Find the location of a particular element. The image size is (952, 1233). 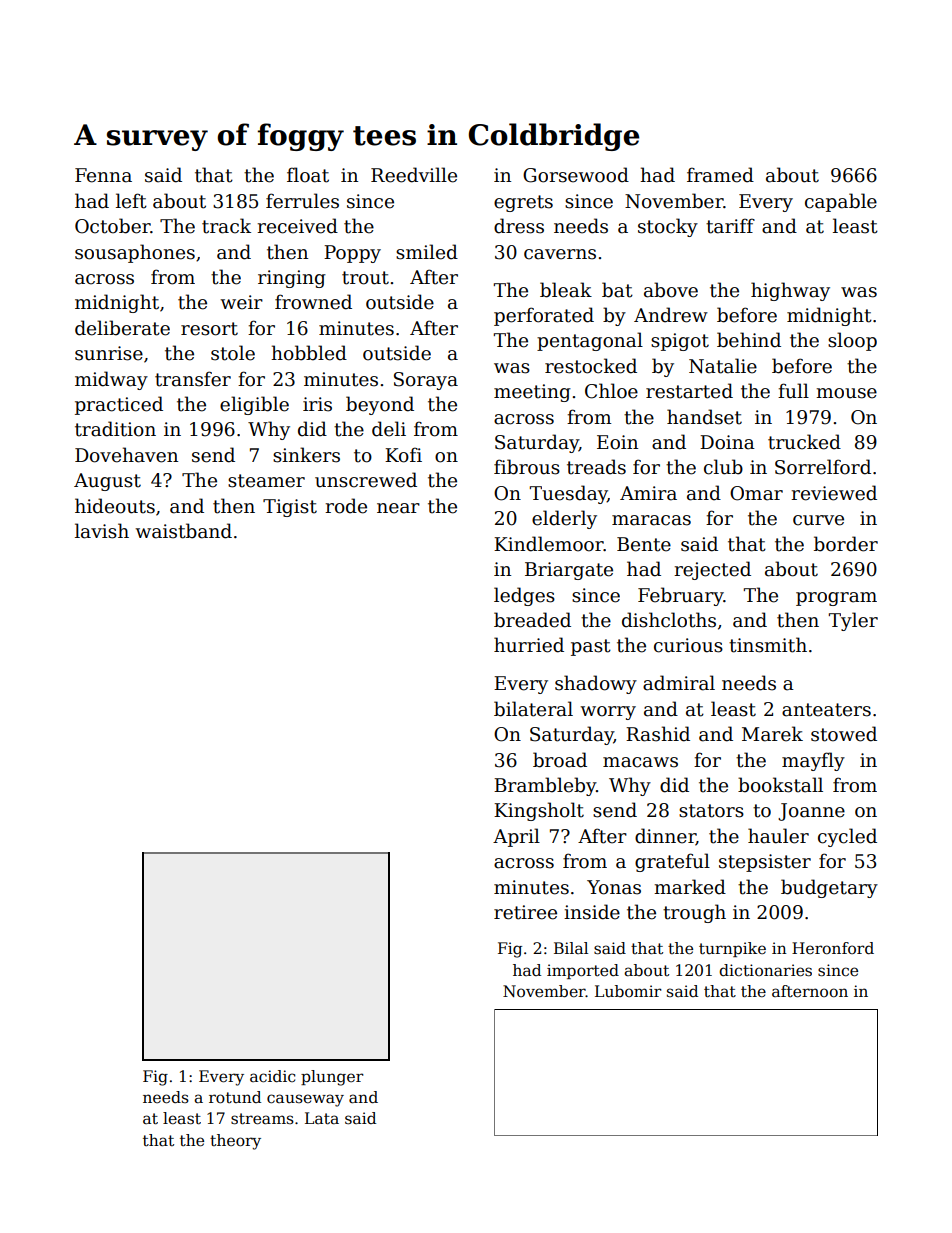

bilateral is located at coordinates (533, 709).
